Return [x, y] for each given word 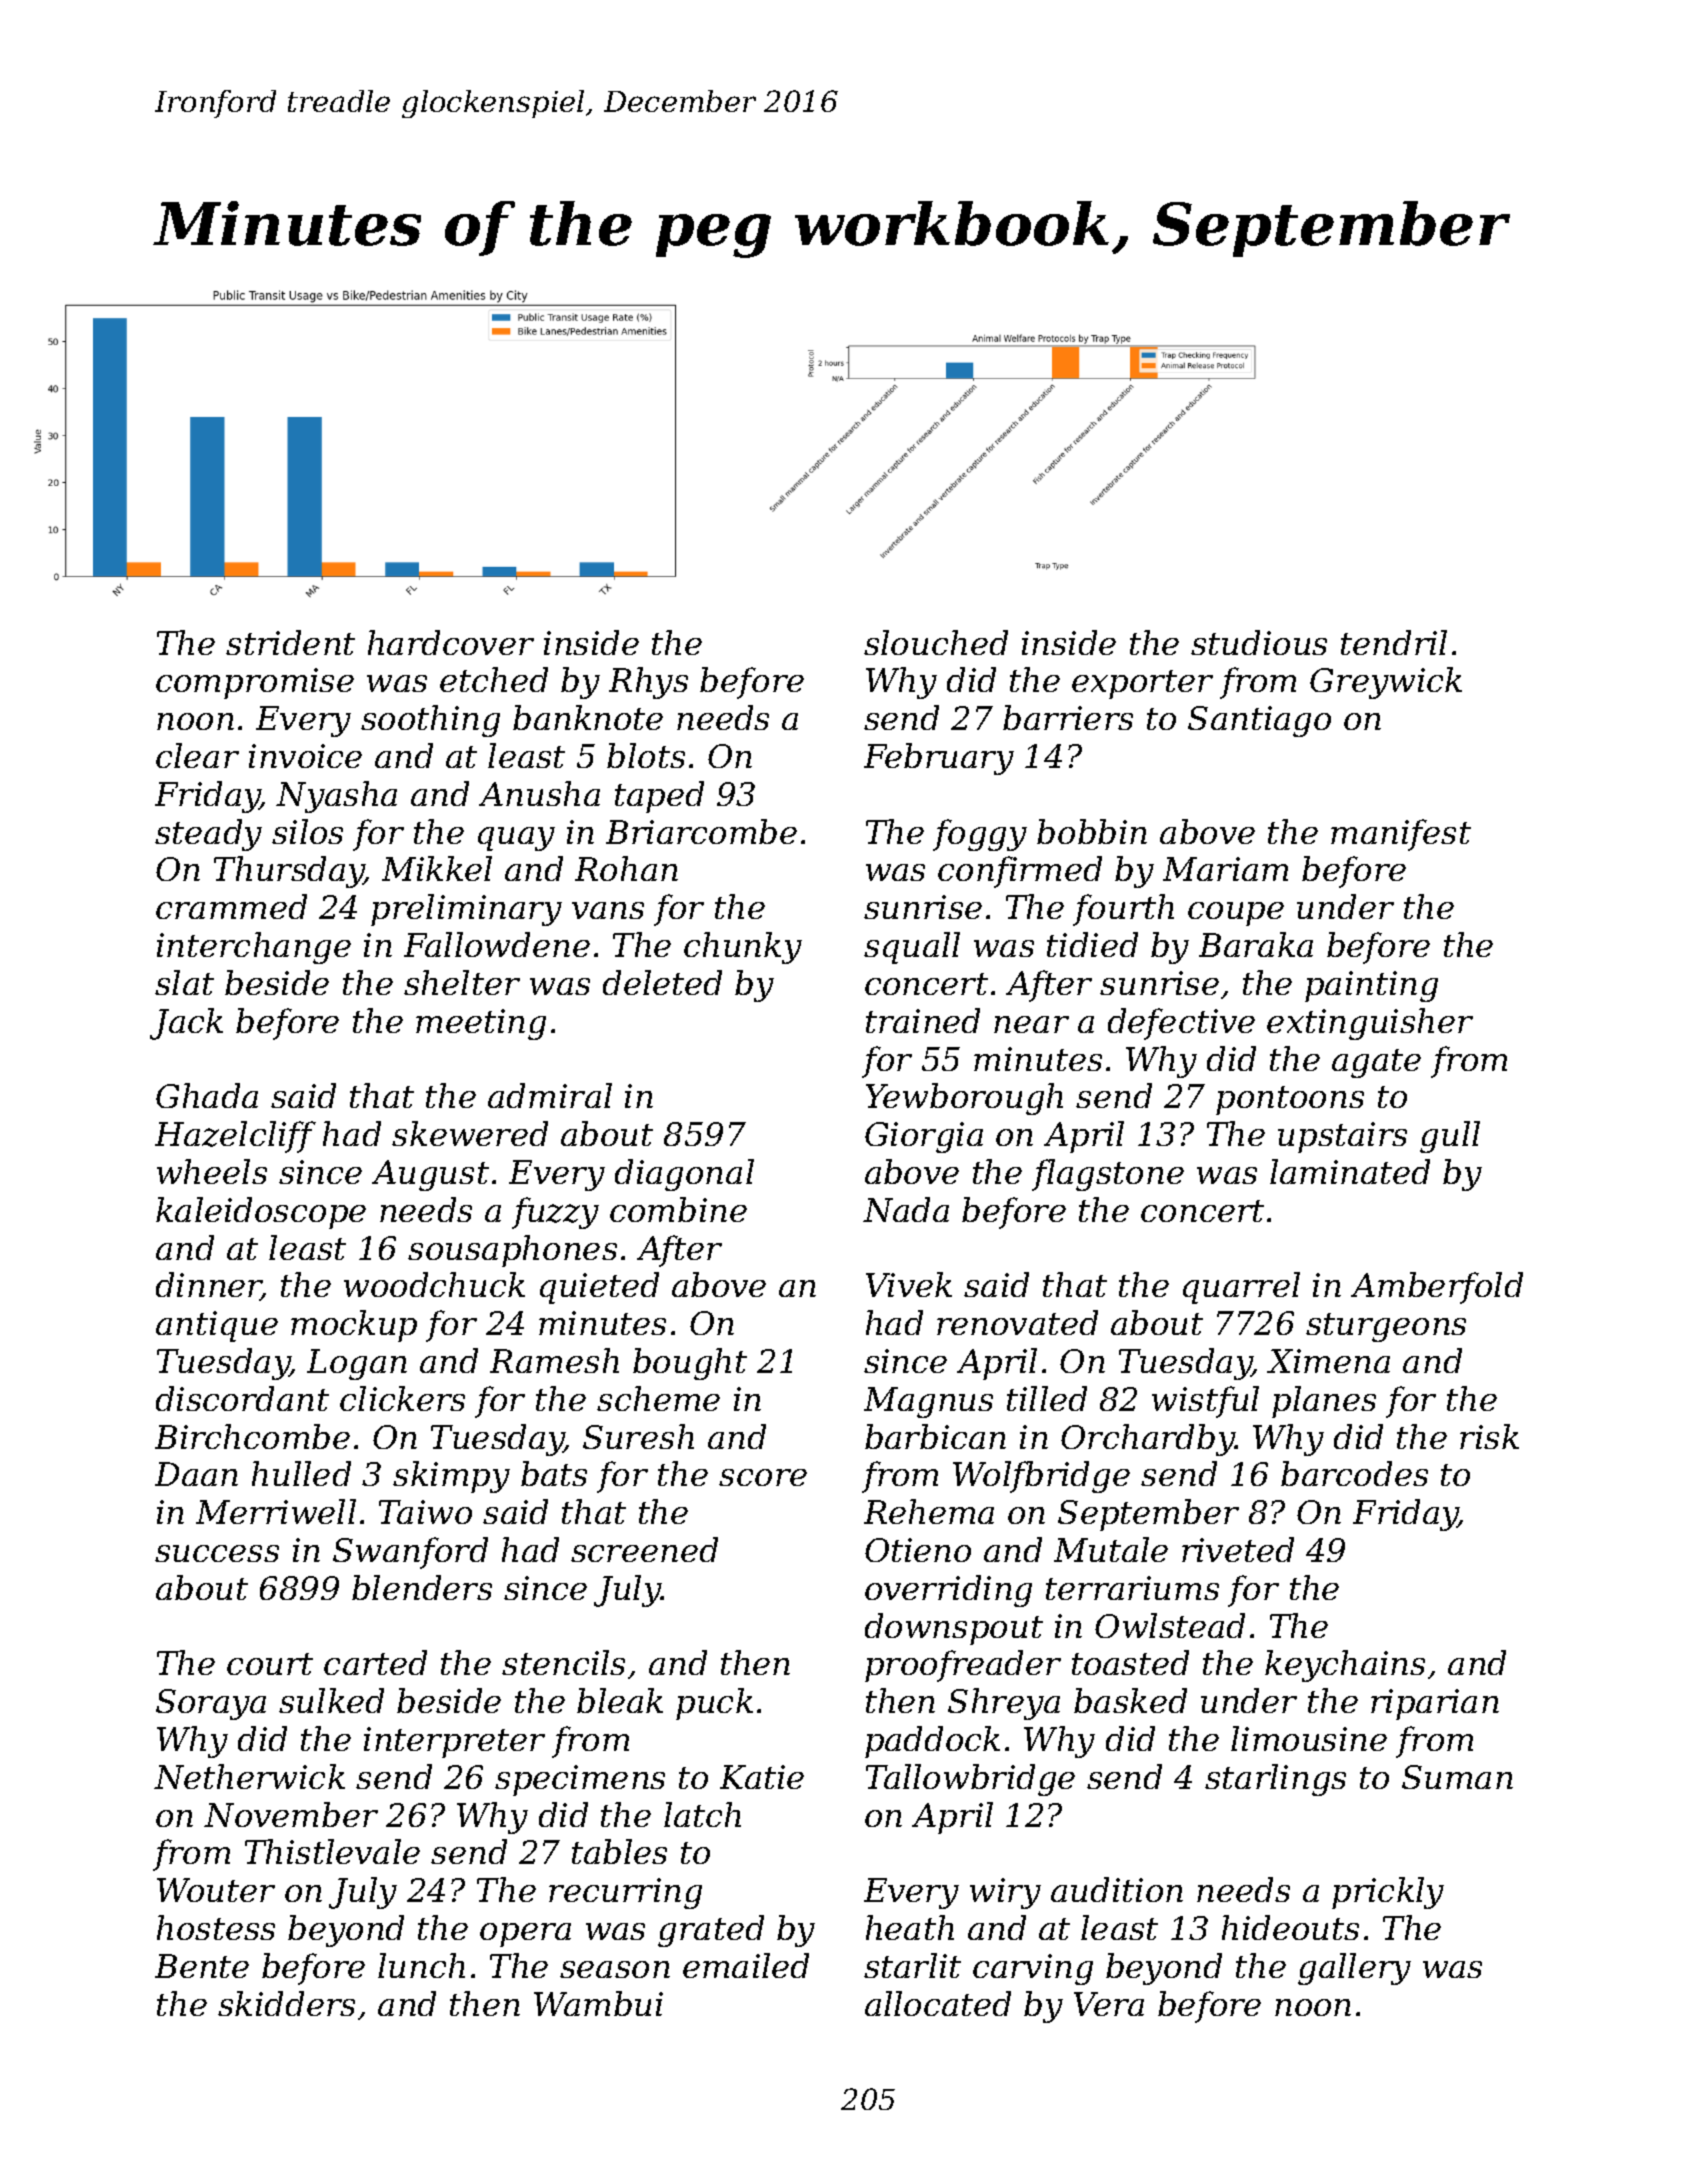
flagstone [1108, 1175]
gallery [1354, 1969]
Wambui [598, 2003]
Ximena [1328, 1361]
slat [184, 982]
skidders [286, 2003]
